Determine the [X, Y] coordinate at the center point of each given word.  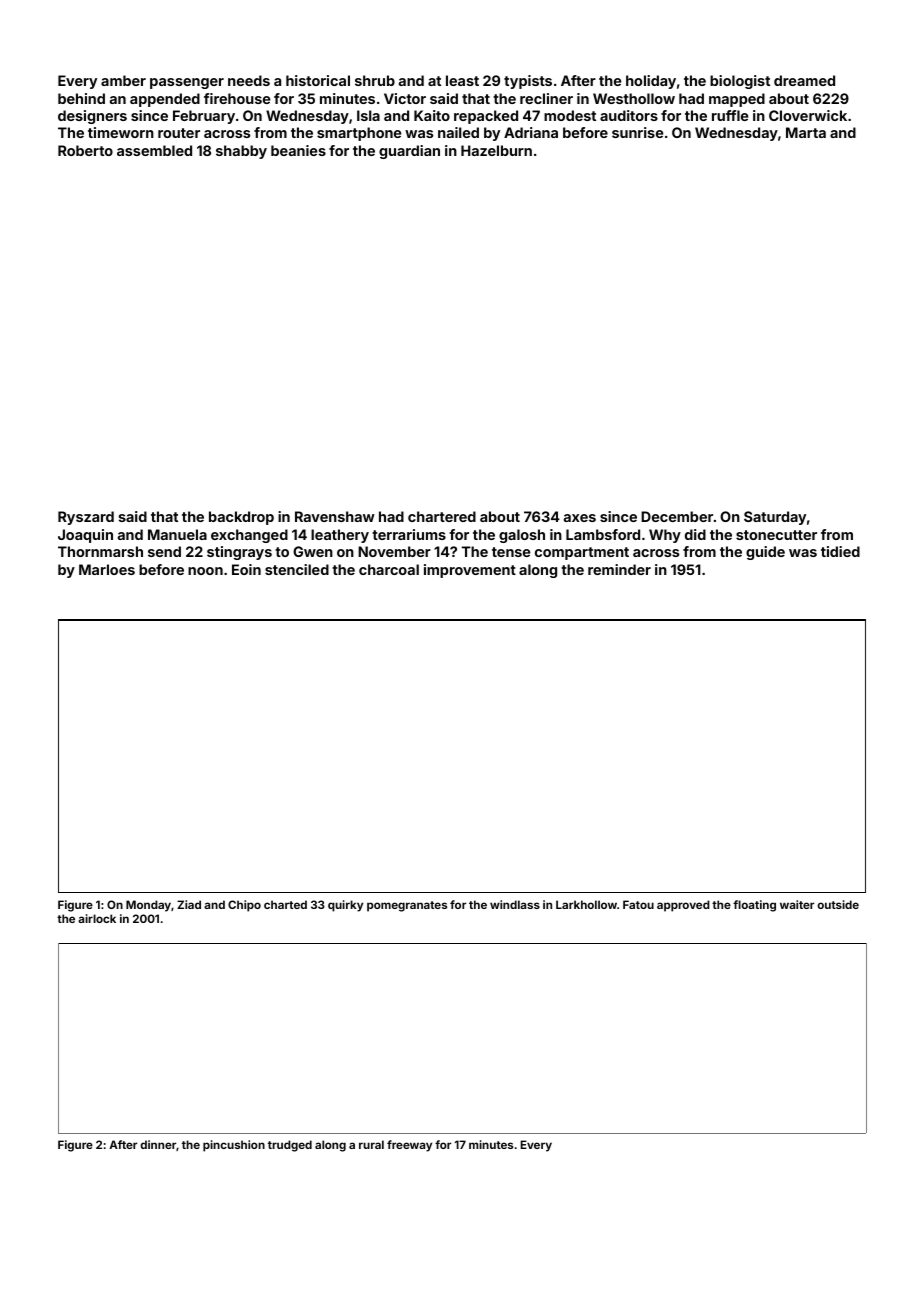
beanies [298, 150]
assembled [154, 150]
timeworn [121, 132]
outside [838, 904]
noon [205, 571]
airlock [97, 918]
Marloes [107, 569]
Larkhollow [586, 904]
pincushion [234, 1146]
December [677, 516]
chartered [442, 516]
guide [765, 553]
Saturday [775, 518]
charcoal [389, 569]
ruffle [730, 115]
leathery [340, 536]
